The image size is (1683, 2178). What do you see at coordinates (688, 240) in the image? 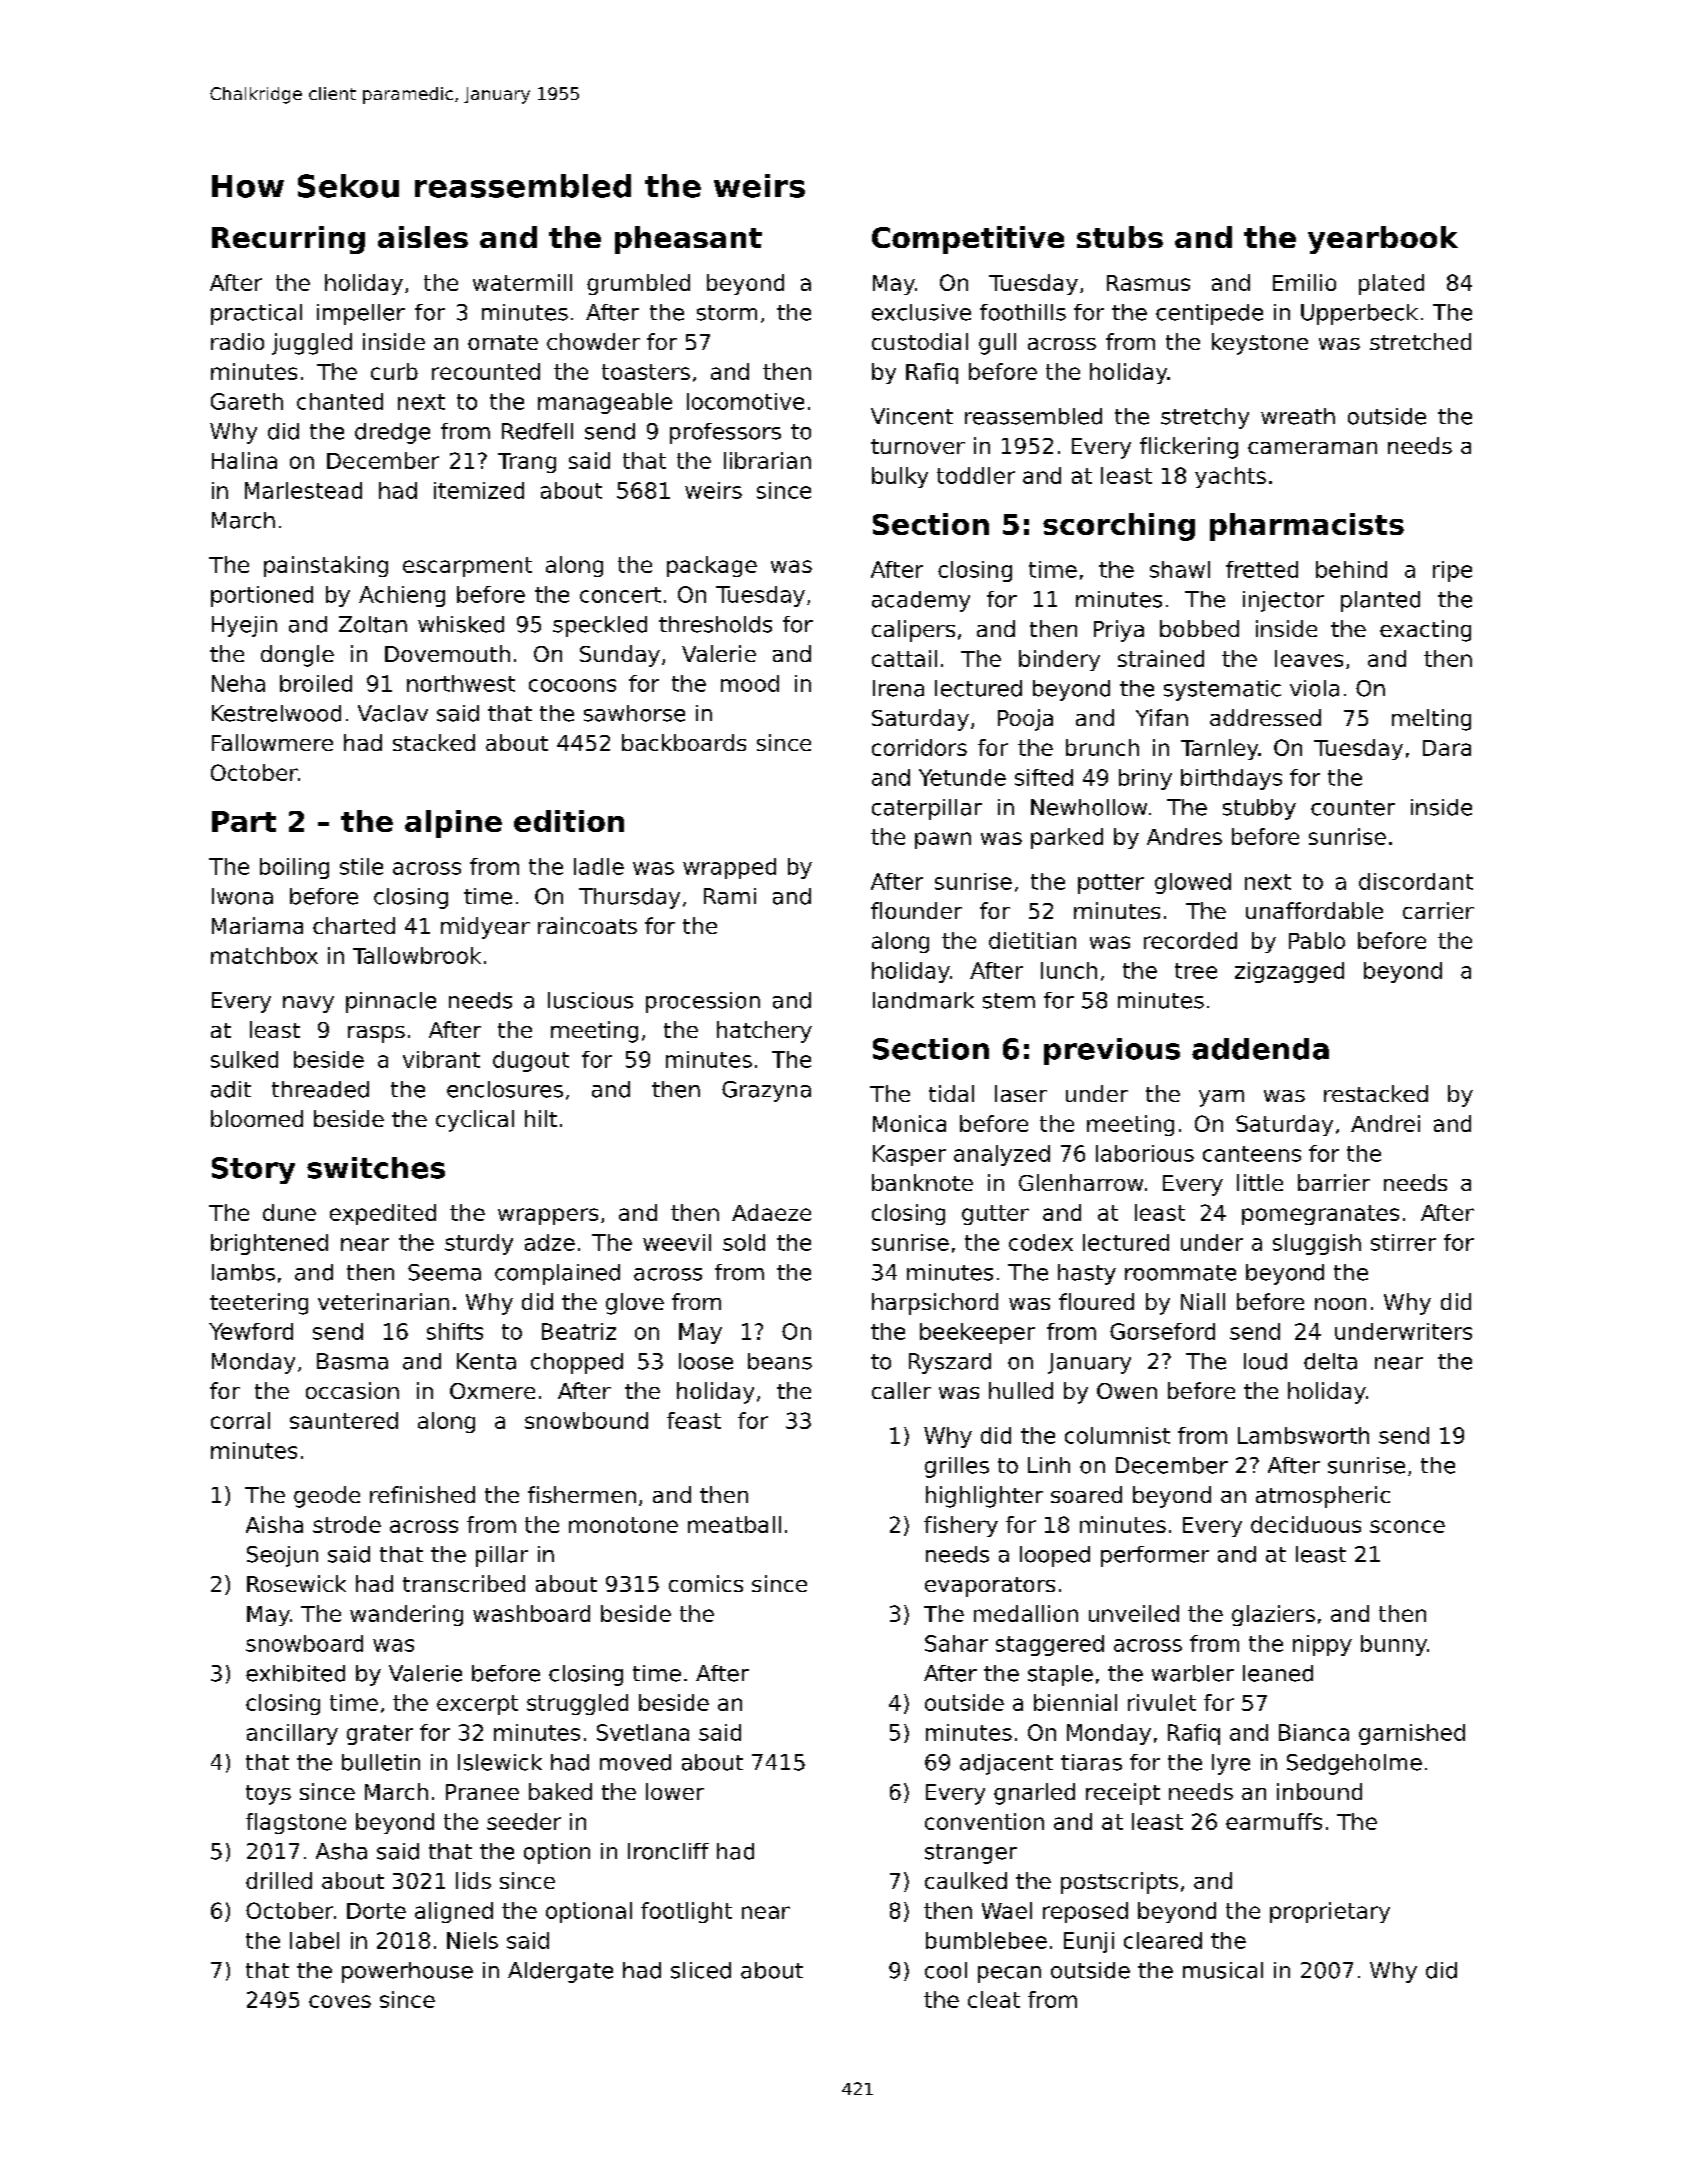
I see `pheasant` at bounding box center [688, 240].
